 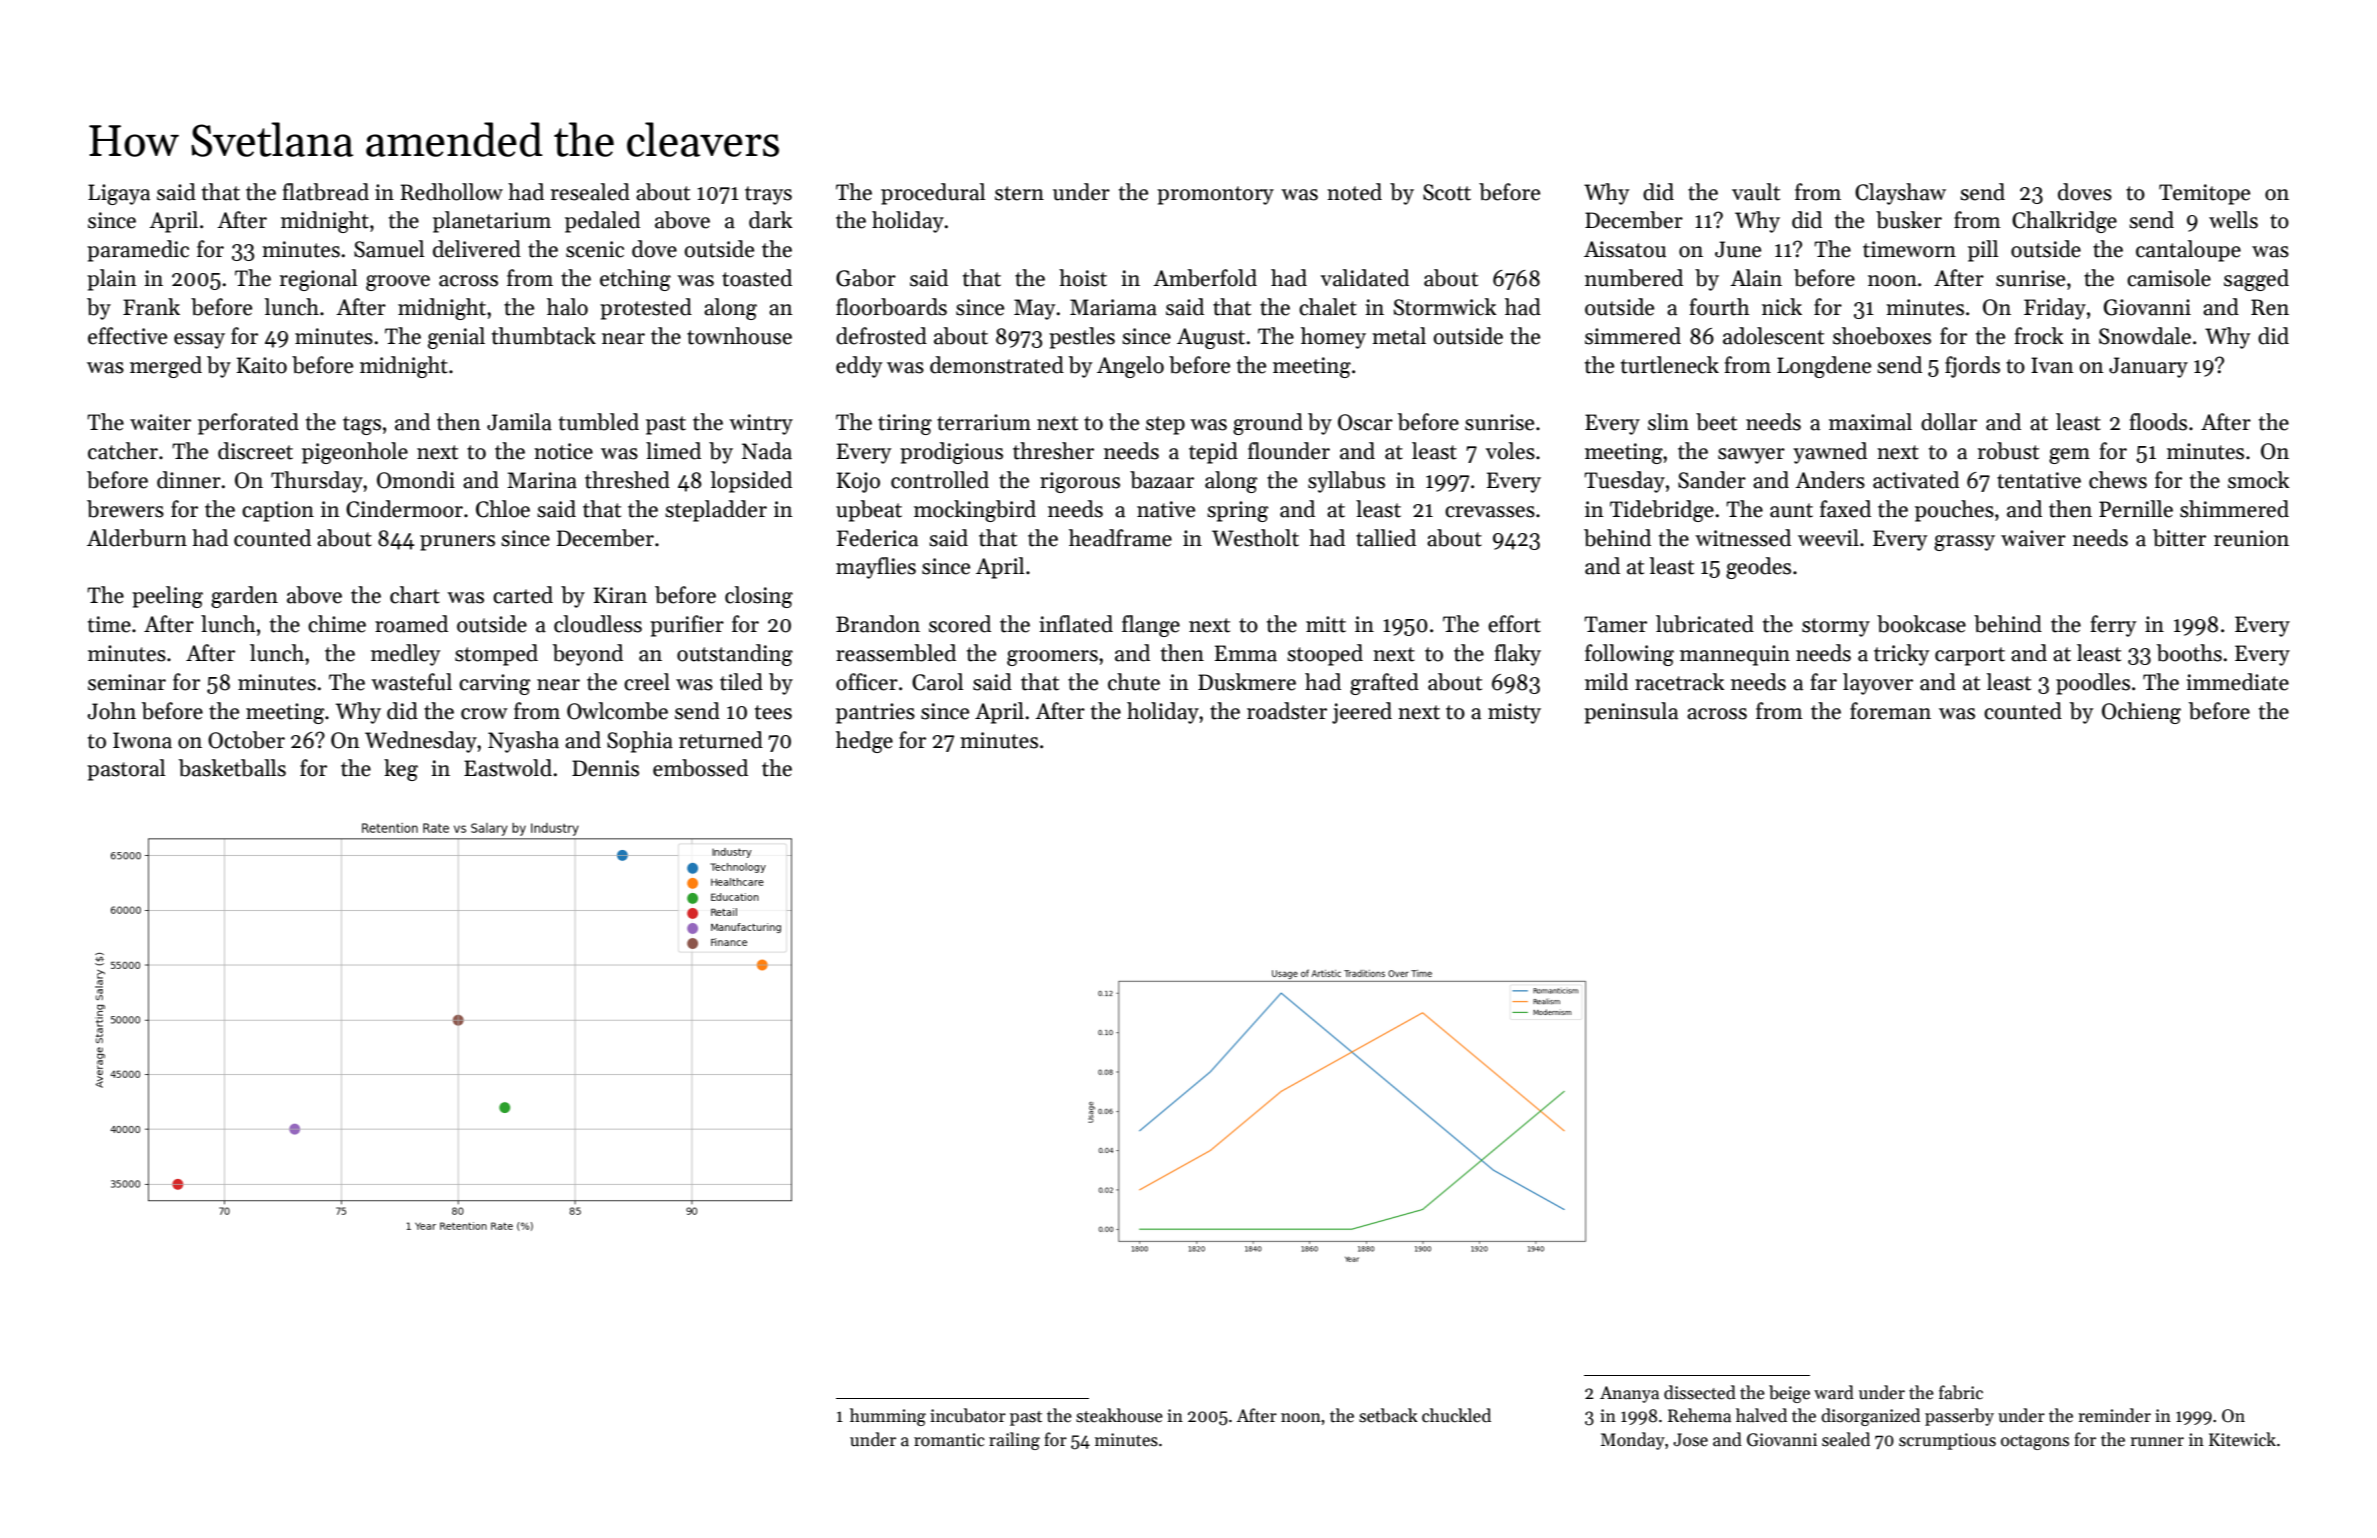 I want to click on Scott, so click(x=1447, y=192).
